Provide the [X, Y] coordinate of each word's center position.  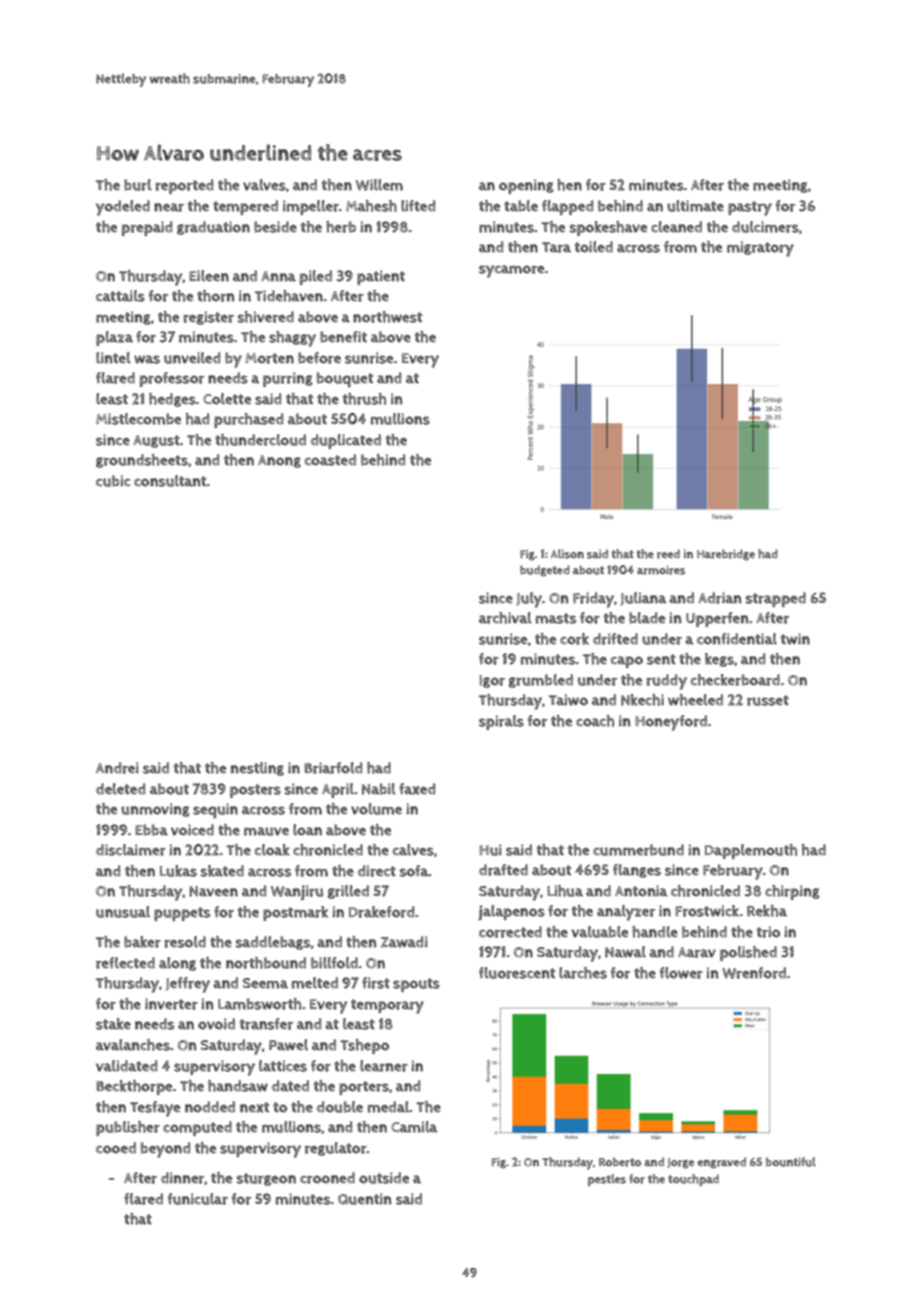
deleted [121, 789]
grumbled [541, 681]
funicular [198, 1199]
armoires [661, 570]
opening [526, 186]
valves [264, 185]
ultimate [695, 206]
